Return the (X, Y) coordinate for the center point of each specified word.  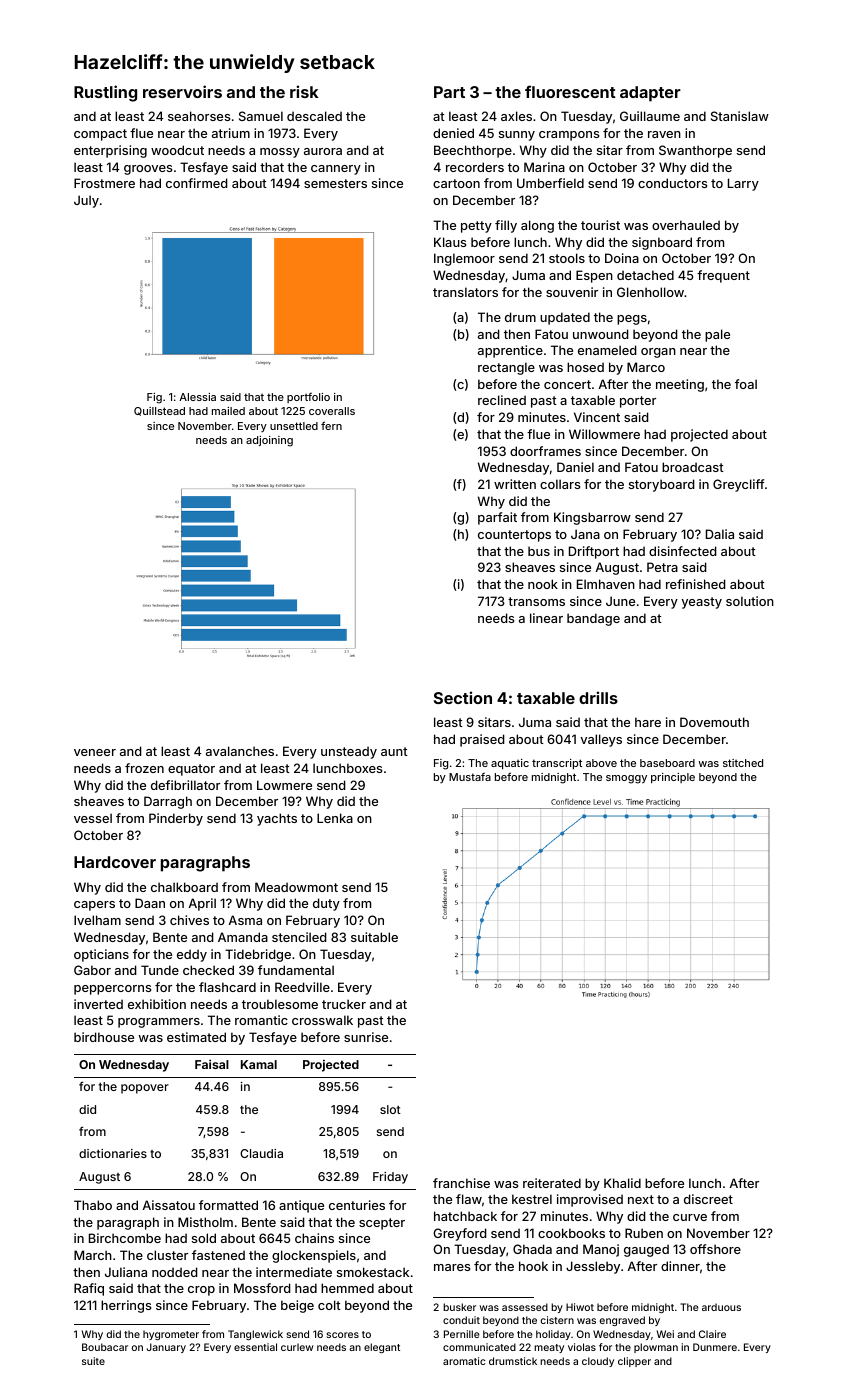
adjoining (269, 441)
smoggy (626, 779)
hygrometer (171, 1335)
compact (100, 135)
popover (145, 1089)
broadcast (693, 467)
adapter (650, 94)
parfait (497, 518)
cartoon (456, 183)
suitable (374, 937)
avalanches (240, 751)
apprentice (510, 351)
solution (750, 601)
